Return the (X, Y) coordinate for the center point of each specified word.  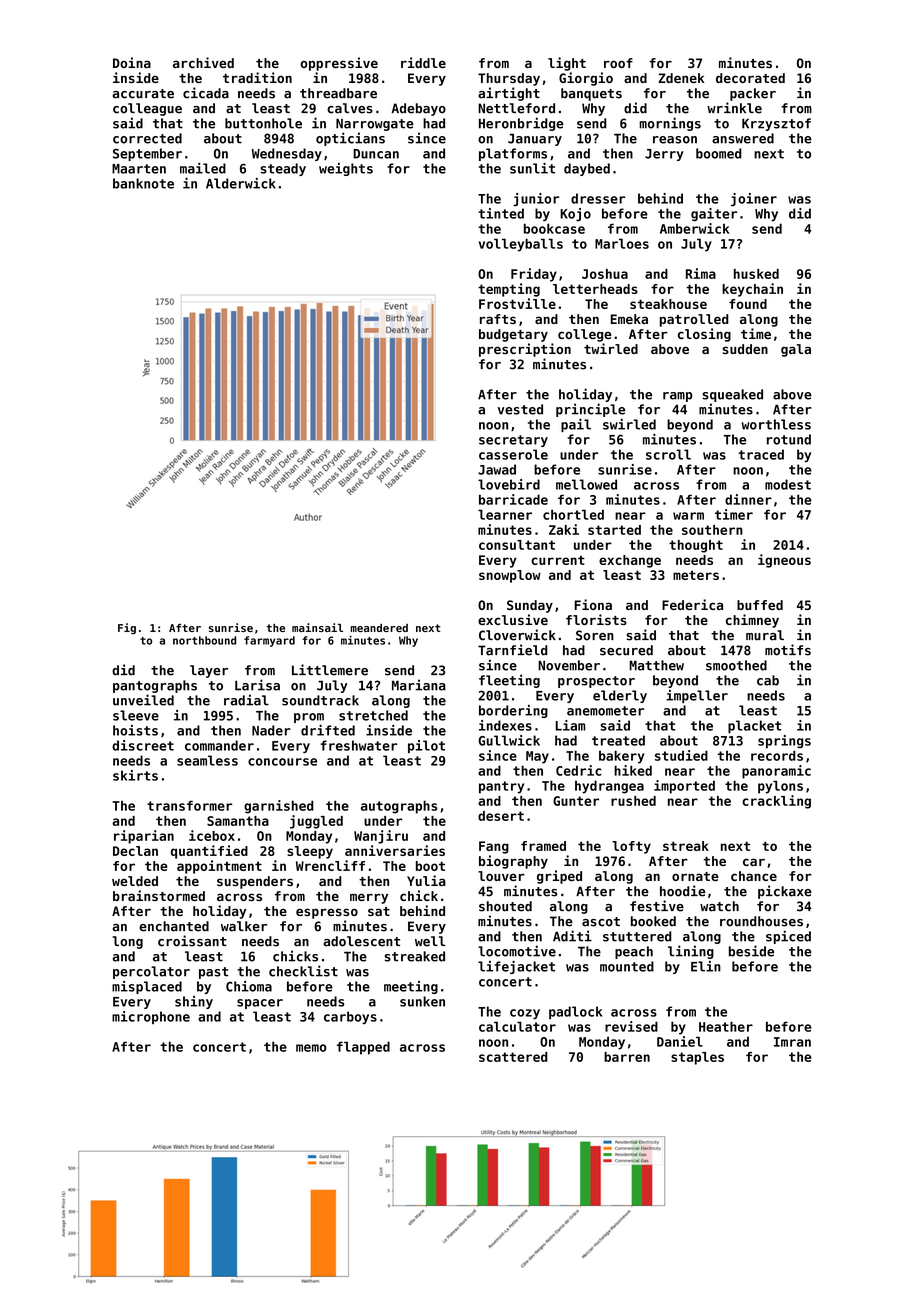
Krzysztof (776, 124)
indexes (505, 725)
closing (704, 335)
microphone (151, 1017)
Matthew (657, 665)
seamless (207, 760)
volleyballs (521, 245)
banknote (143, 183)
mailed (203, 168)
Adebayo (418, 109)
